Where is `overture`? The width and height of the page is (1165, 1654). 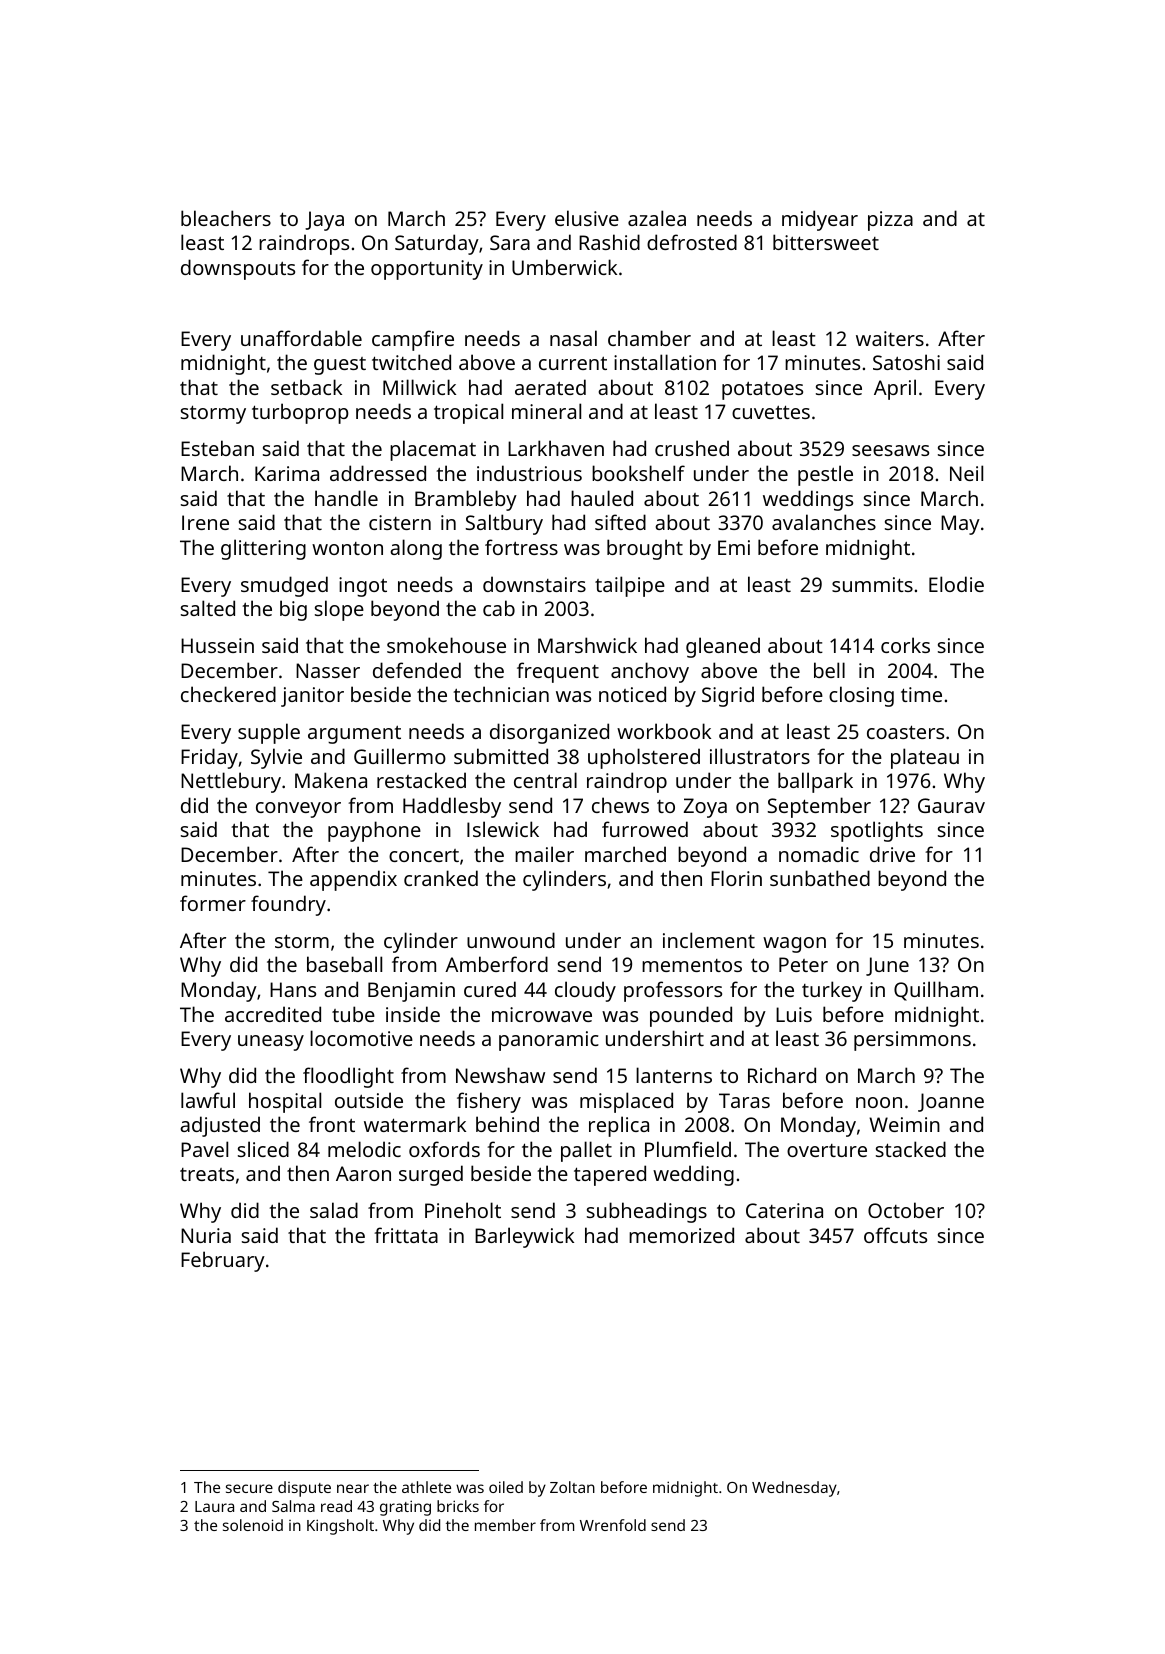 overture is located at coordinates (827, 1150).
